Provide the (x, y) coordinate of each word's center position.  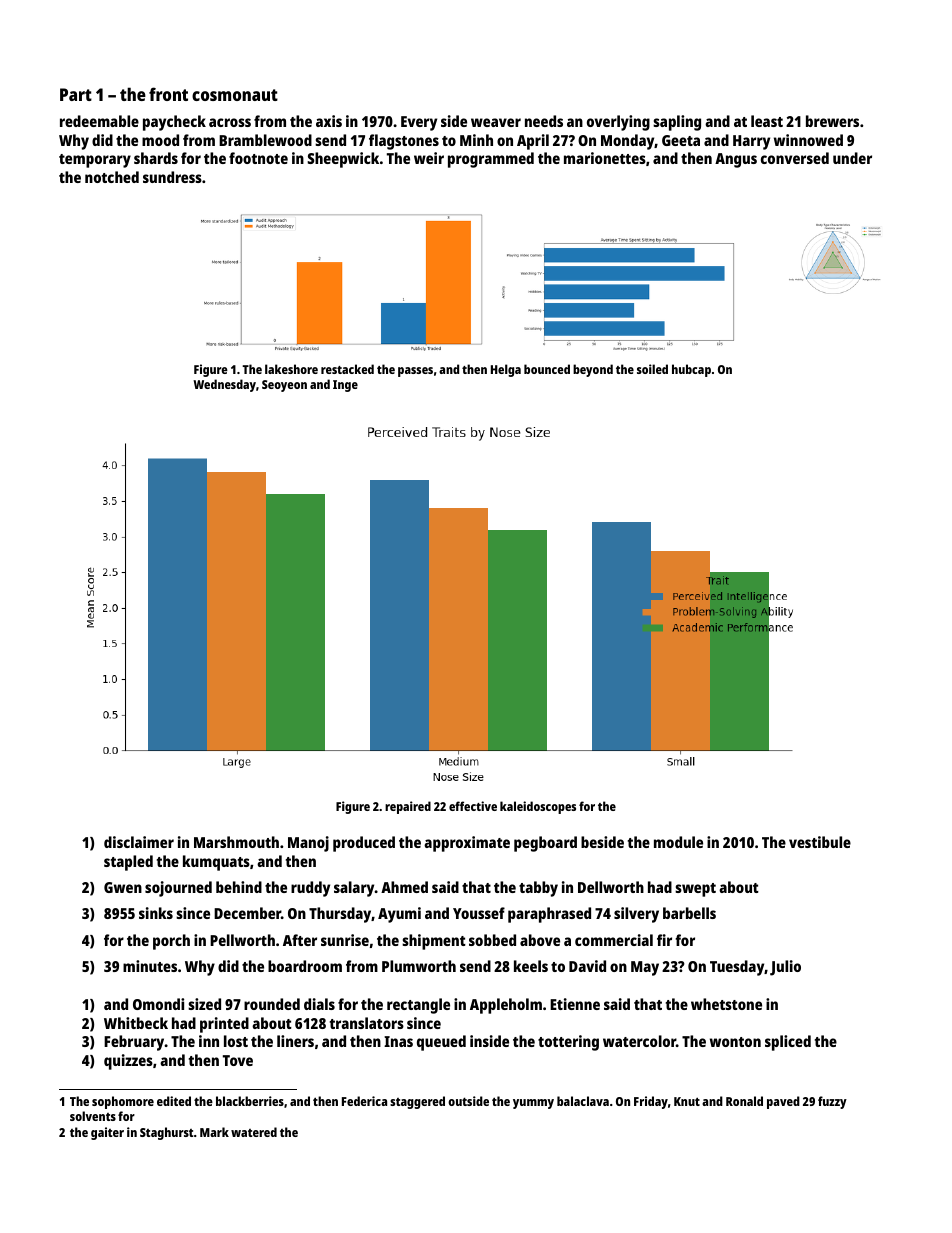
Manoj (308, 844)
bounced (547, 369)
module (678, 842)
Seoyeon (284, 386)
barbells (689, 913)
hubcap (691, 370)
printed (224, 1025)
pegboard (545, 844)
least (767, 121)
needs (544, 121)
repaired (408, 807)
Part (76, 94)
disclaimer (139, 842)
